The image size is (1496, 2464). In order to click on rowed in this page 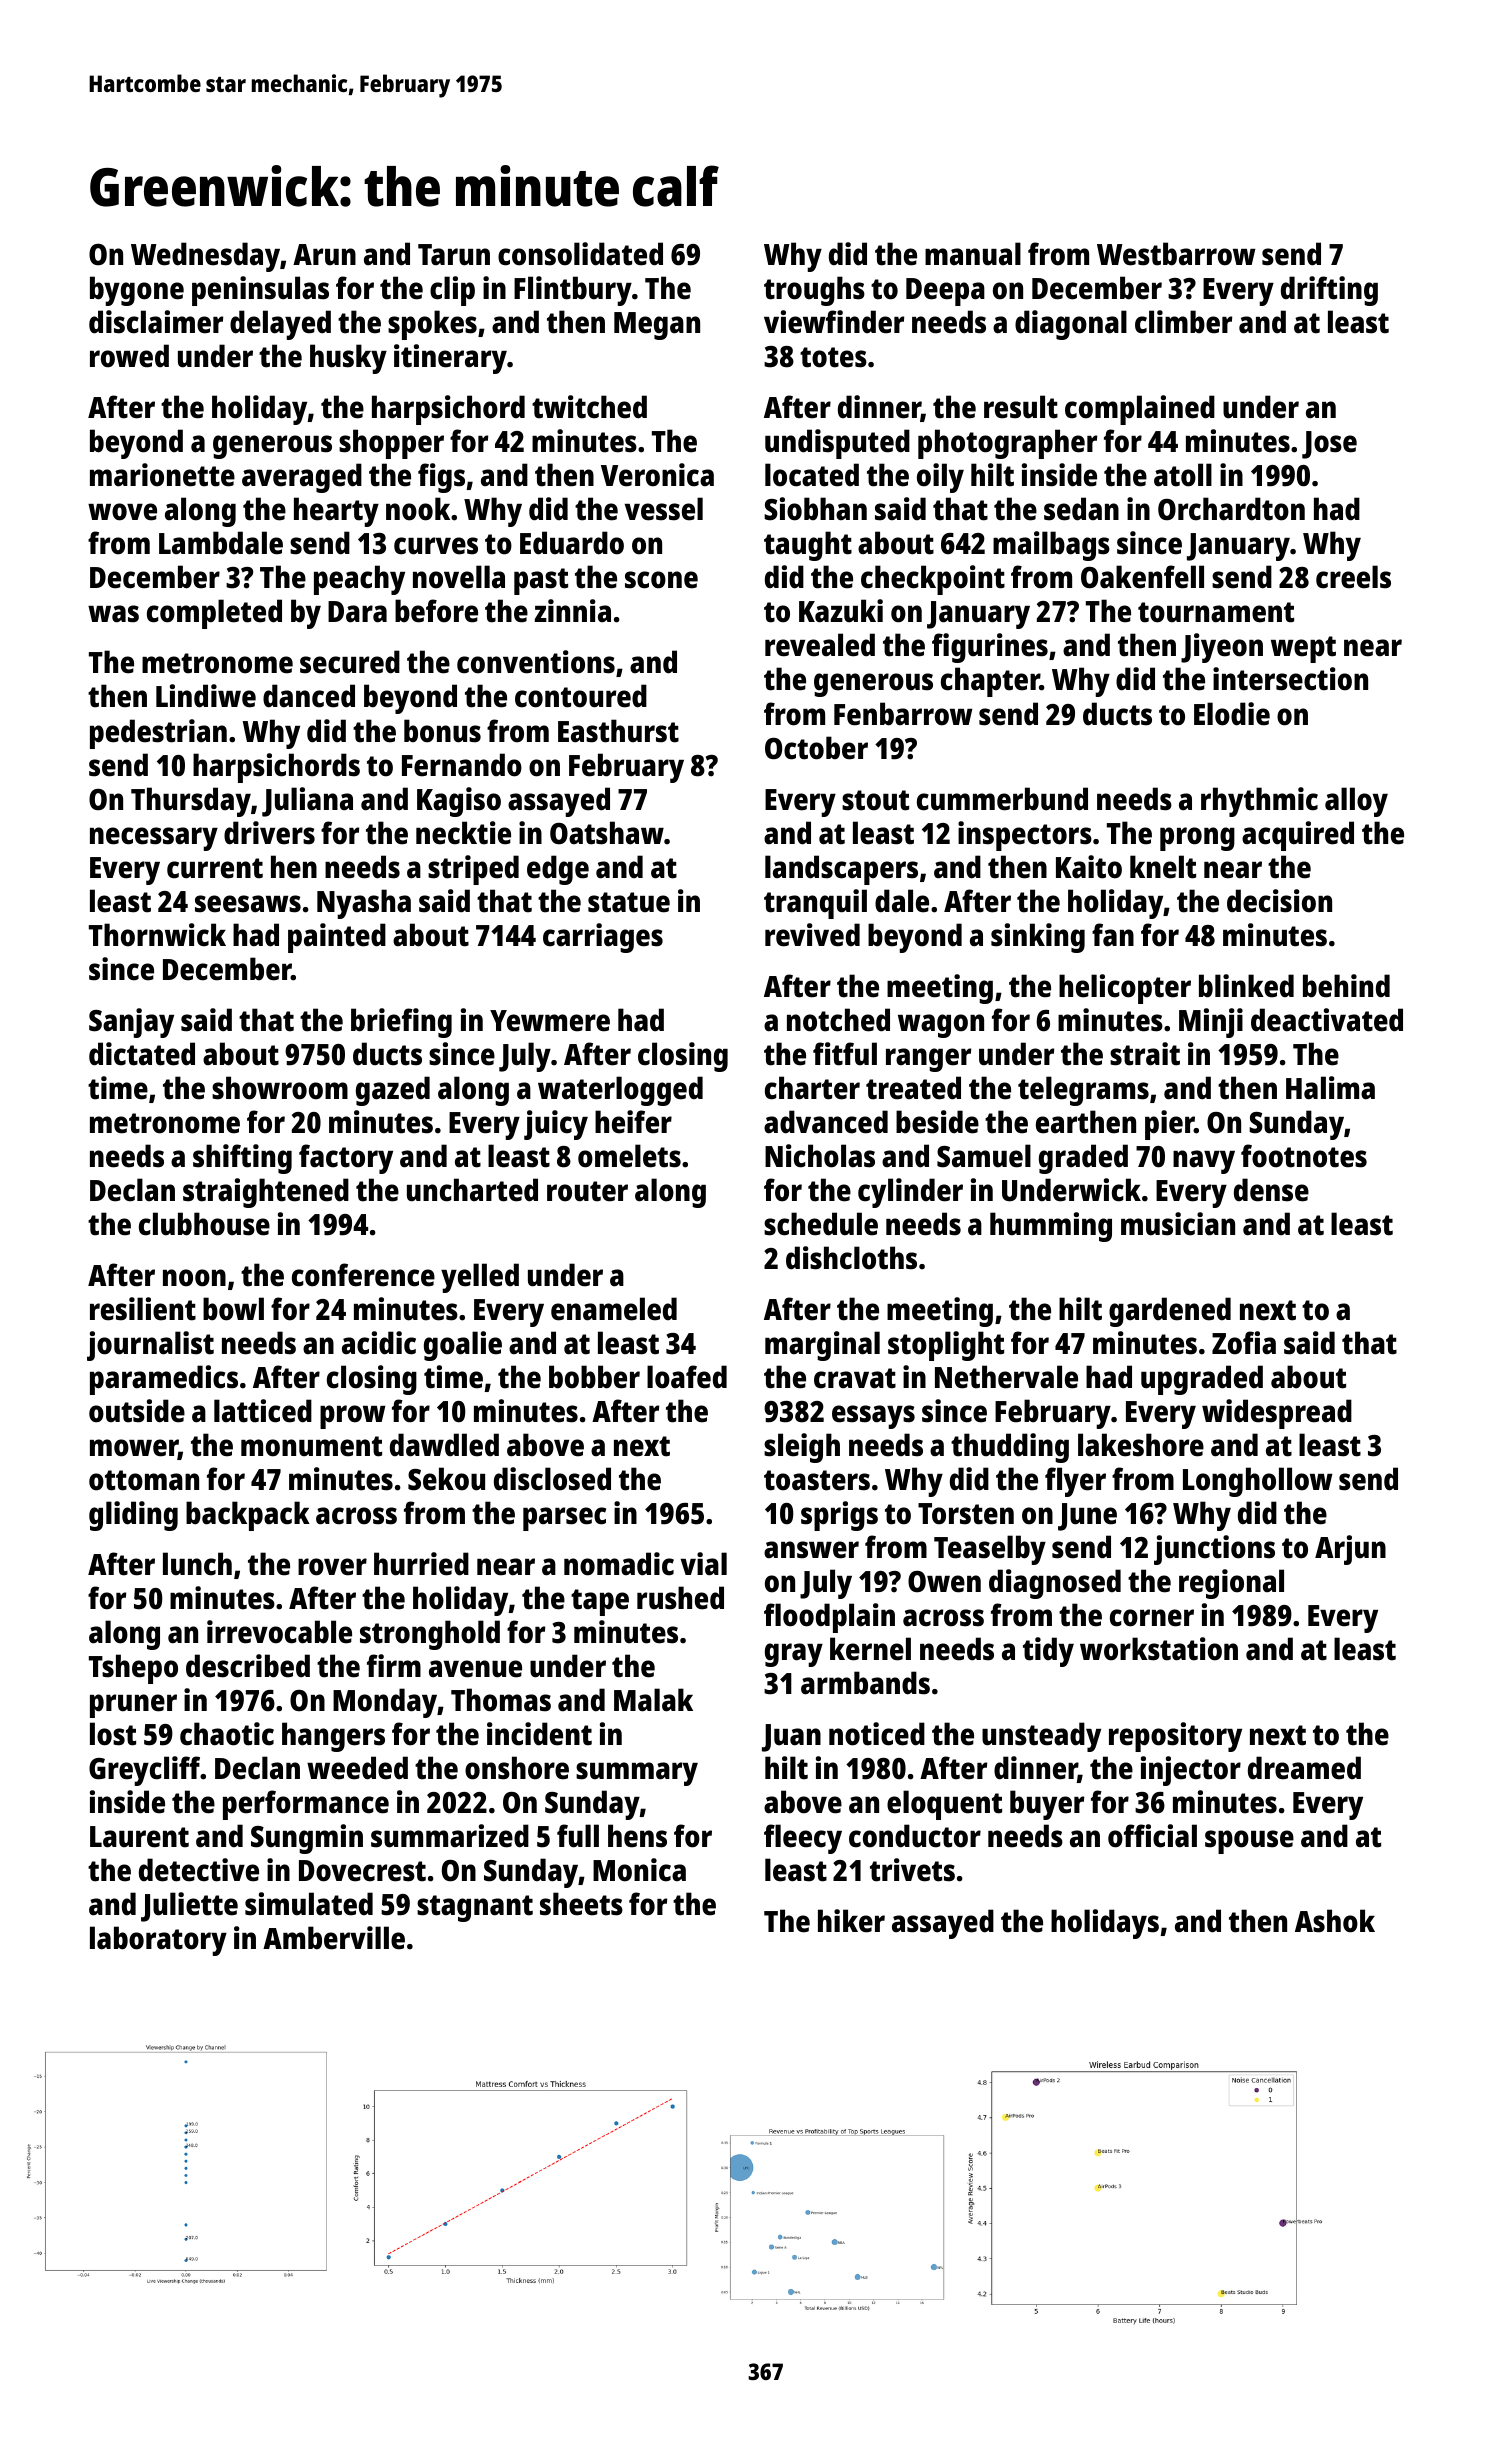, I will do `click(129, 356)`.
